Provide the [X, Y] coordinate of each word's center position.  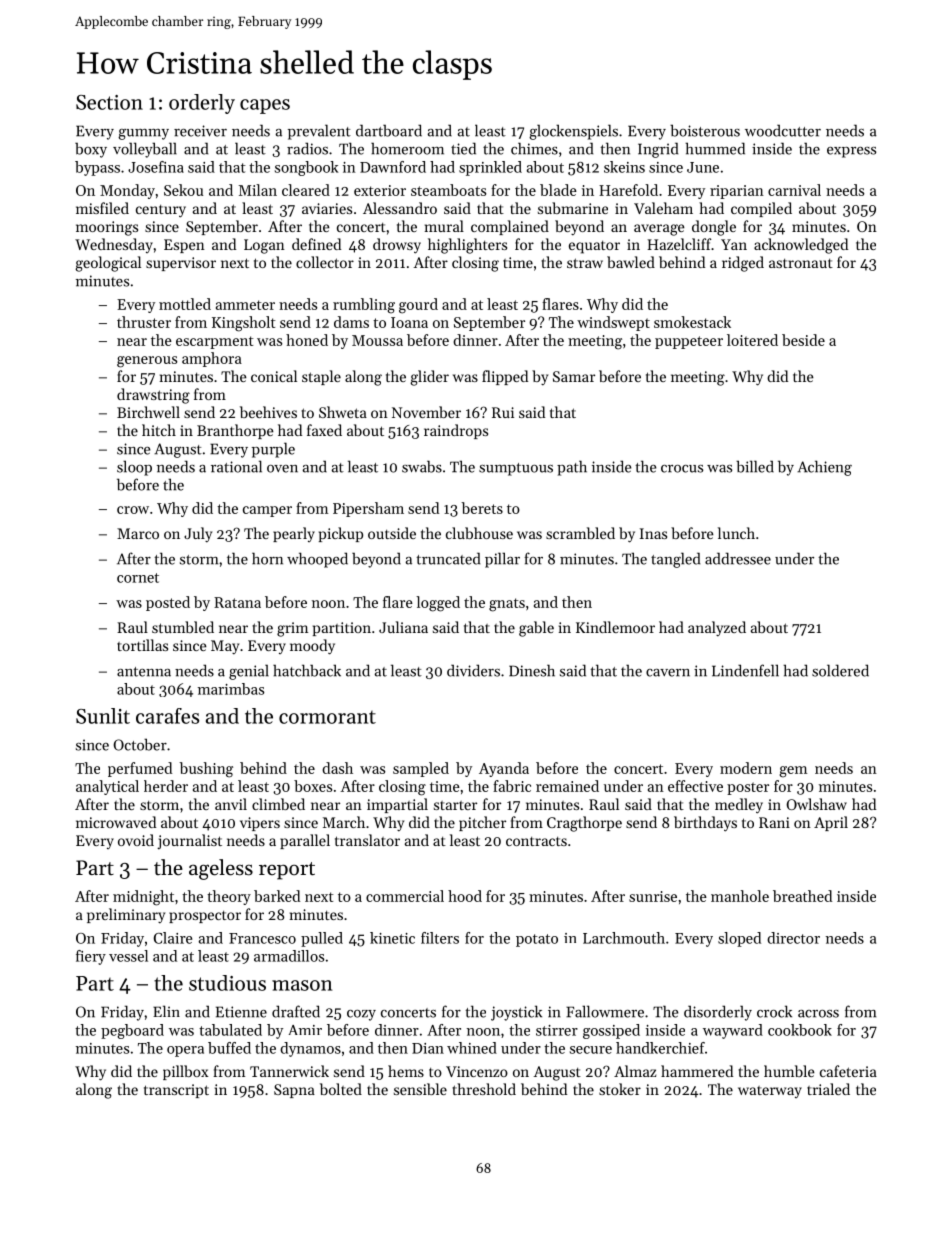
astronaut [801, 263]
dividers [473, 670]
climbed [278, 804]
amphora [212, 359]
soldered [840, 670]
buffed [229, 1048]
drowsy [397, 246]
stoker [620, 1089]
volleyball [145, 150]
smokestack [692, 322]
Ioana [409, 322]
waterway [770, 1092]
